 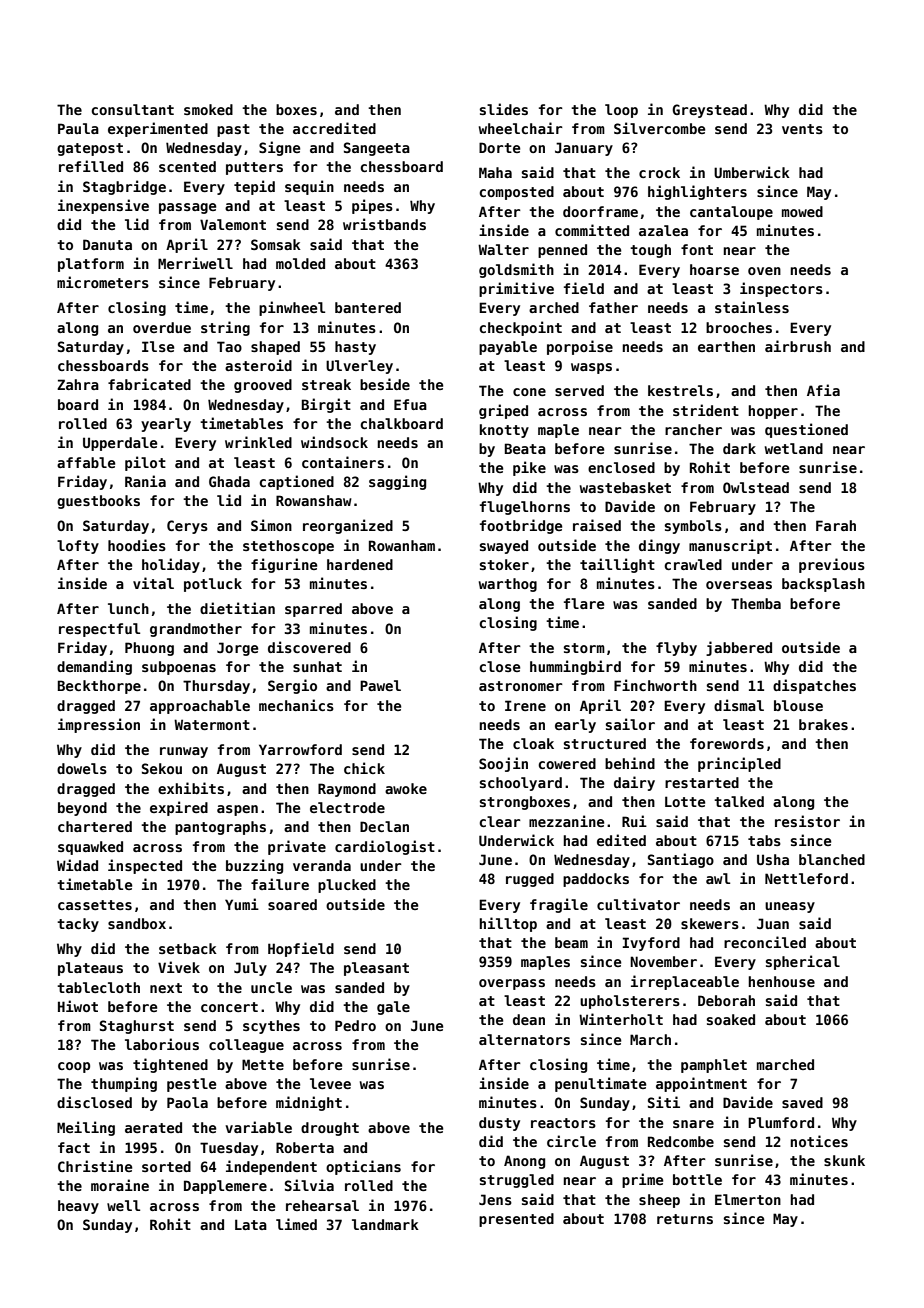 I want to click on presented, so click(x=516, y=1220).
